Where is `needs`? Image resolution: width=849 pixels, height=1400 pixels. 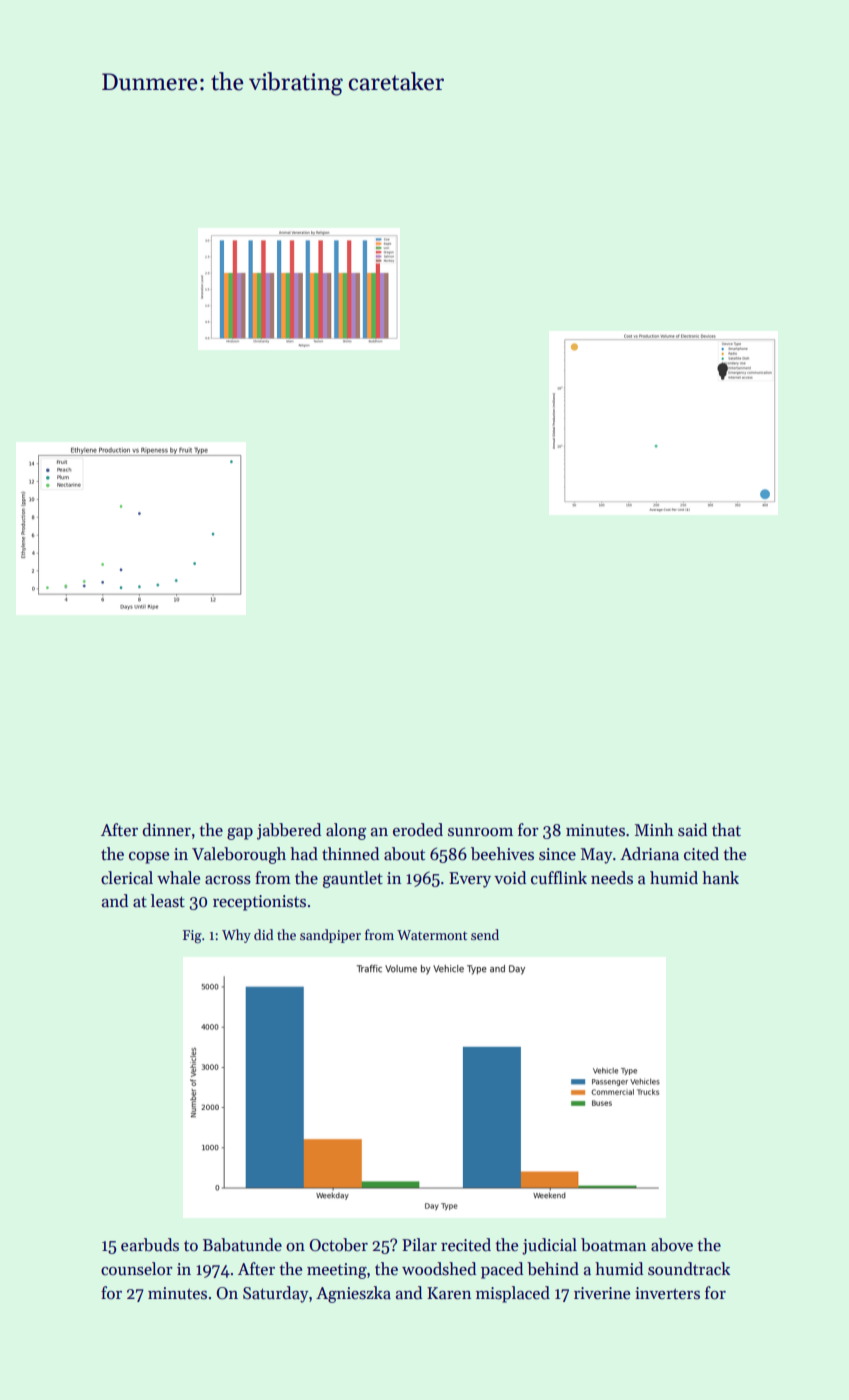 needs is located at coordinates (612, 878).
